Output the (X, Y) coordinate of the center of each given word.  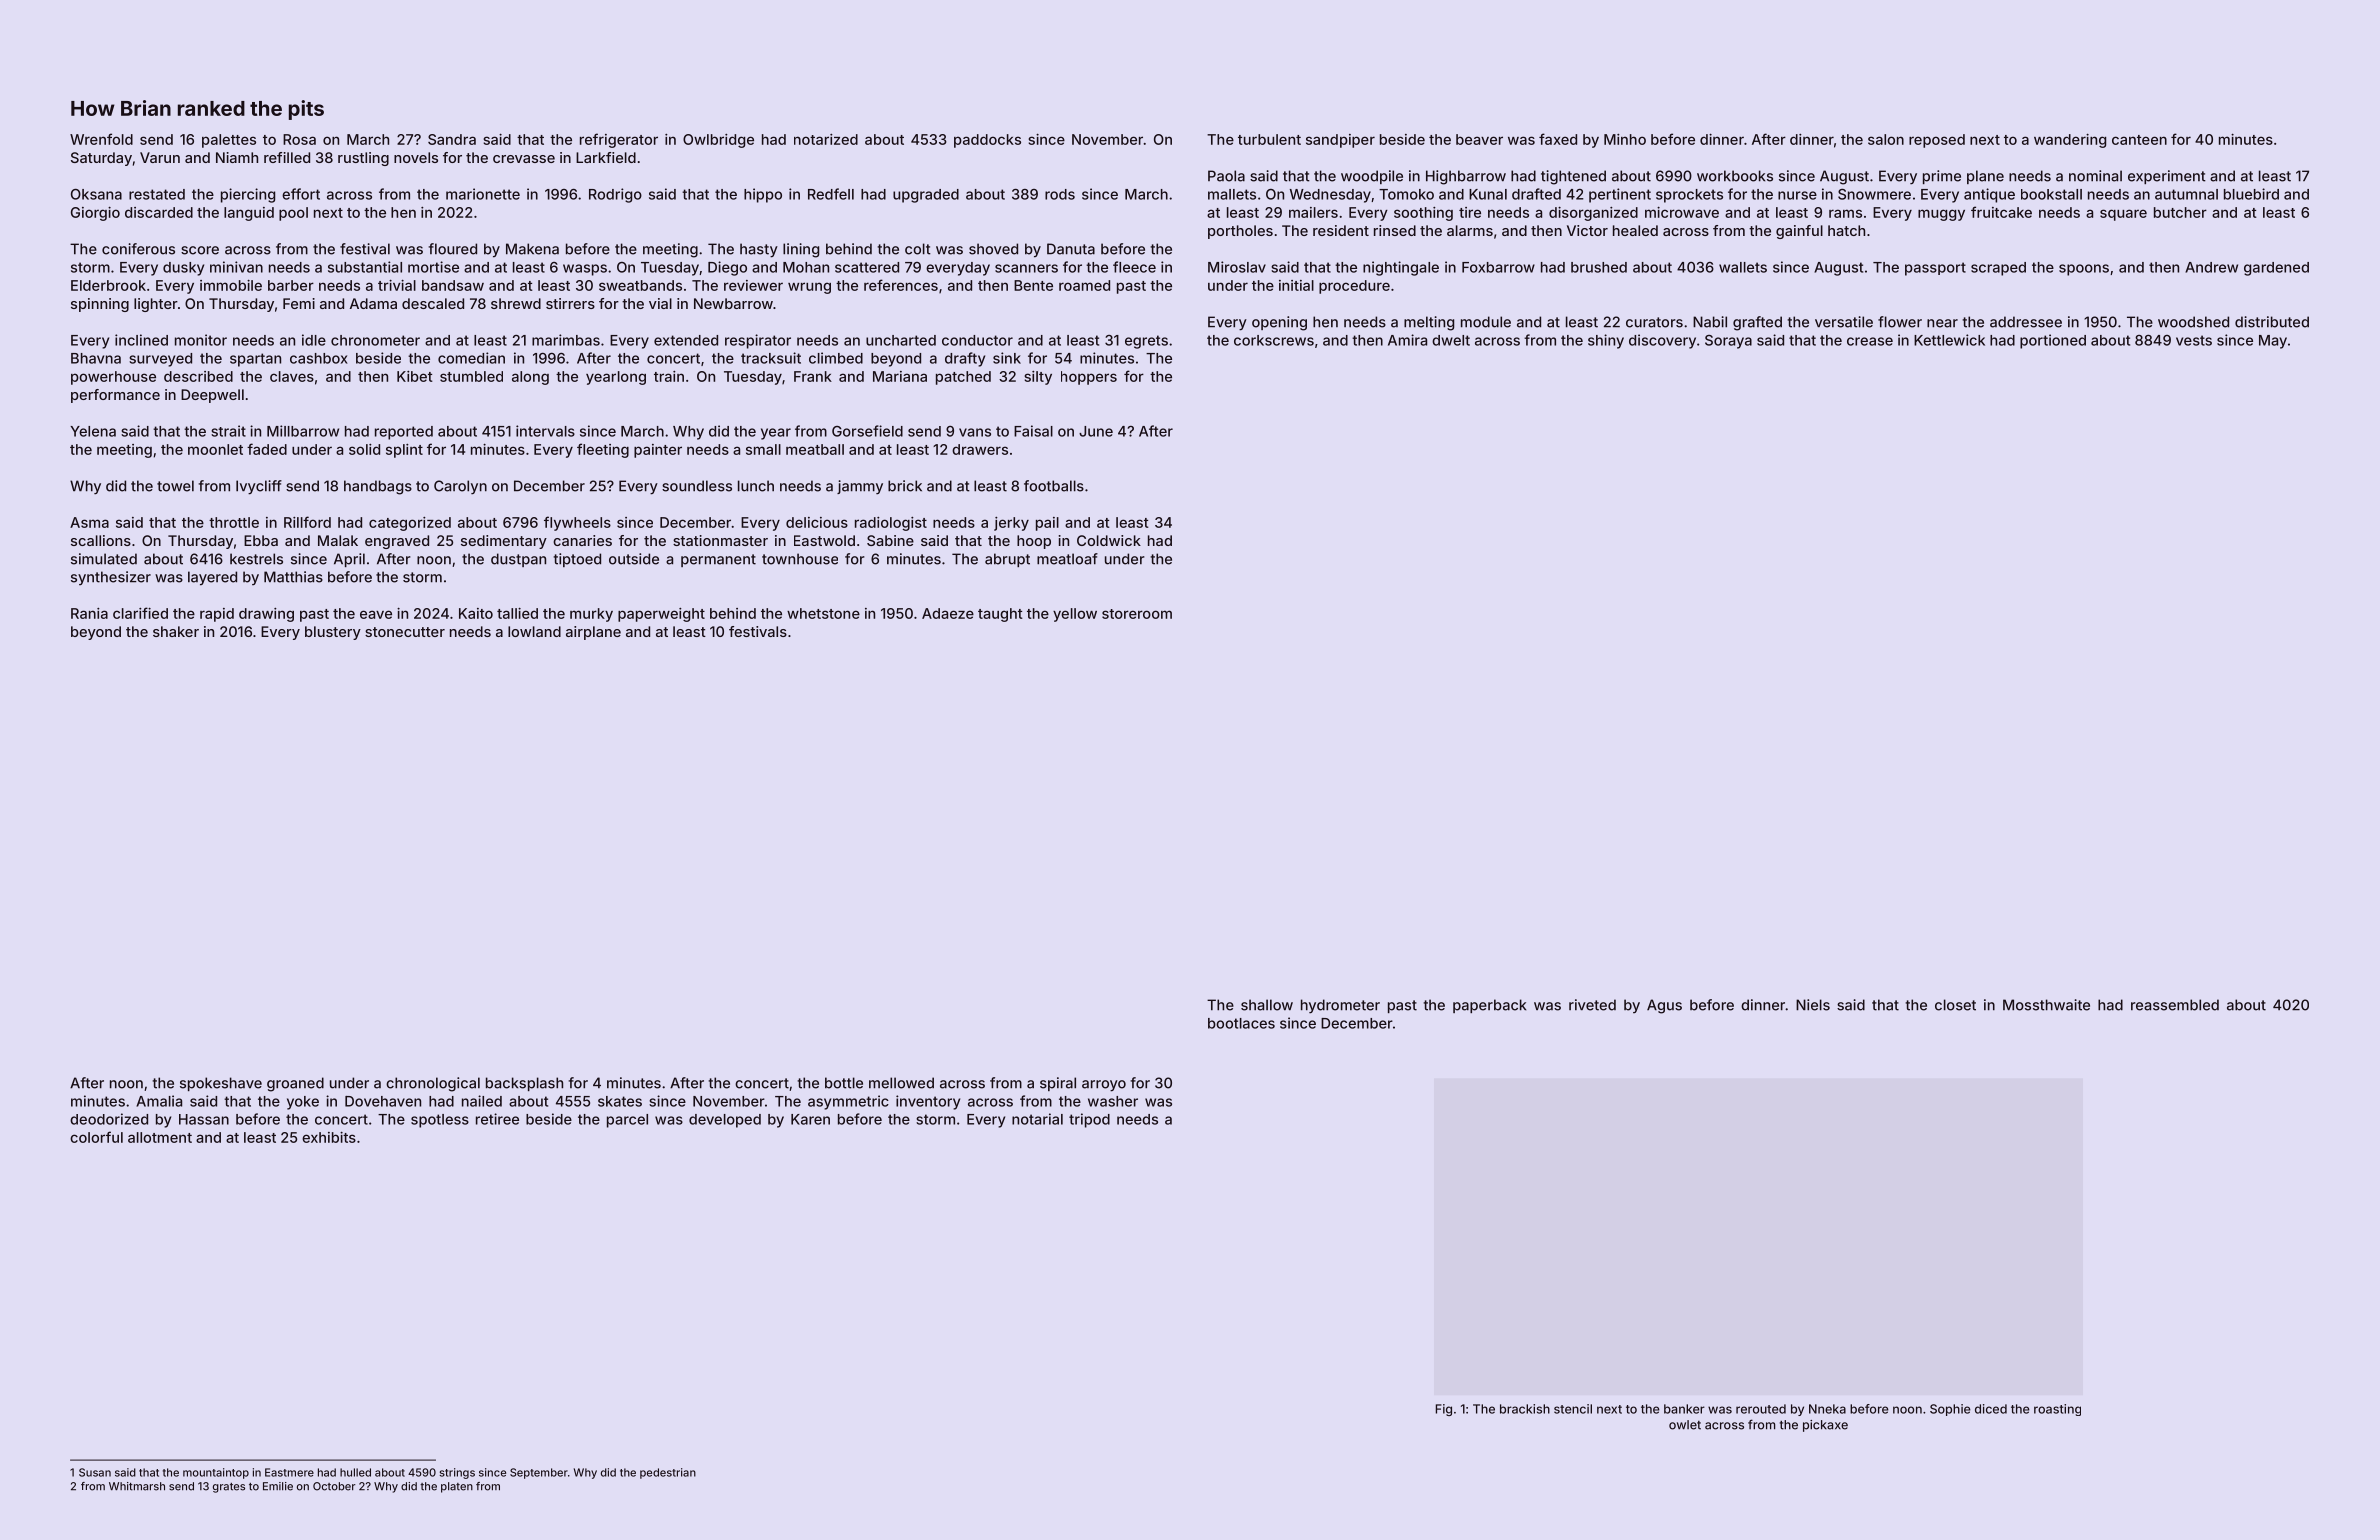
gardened (2276, 269)
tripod (1089, 1120)
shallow (1267, 1005)
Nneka (1827, 1409)
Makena (532, 249)
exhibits (329, 1137)
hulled (355, 1472)
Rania (89, 613)
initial (1296, 285)
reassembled (2175, 1005)
